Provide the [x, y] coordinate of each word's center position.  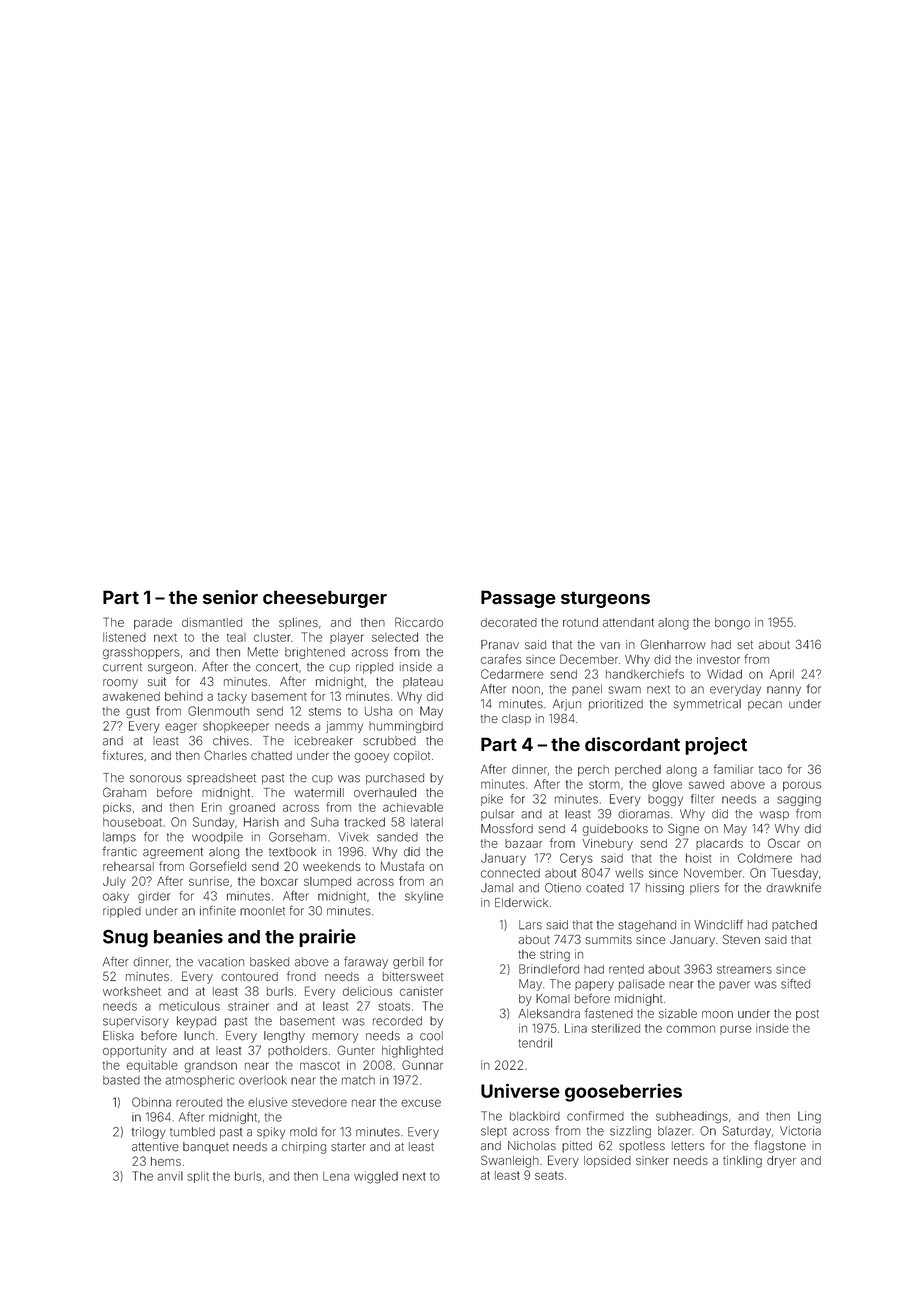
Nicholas [532, 1146]
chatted [271, 755]
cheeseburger [325, 599]
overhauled [385, 792]
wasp [774, 816]
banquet [206, 1148]
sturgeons [605, 599]
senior [230, 597]
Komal [553, 999]
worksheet [132, 991]
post [807, 1015]
